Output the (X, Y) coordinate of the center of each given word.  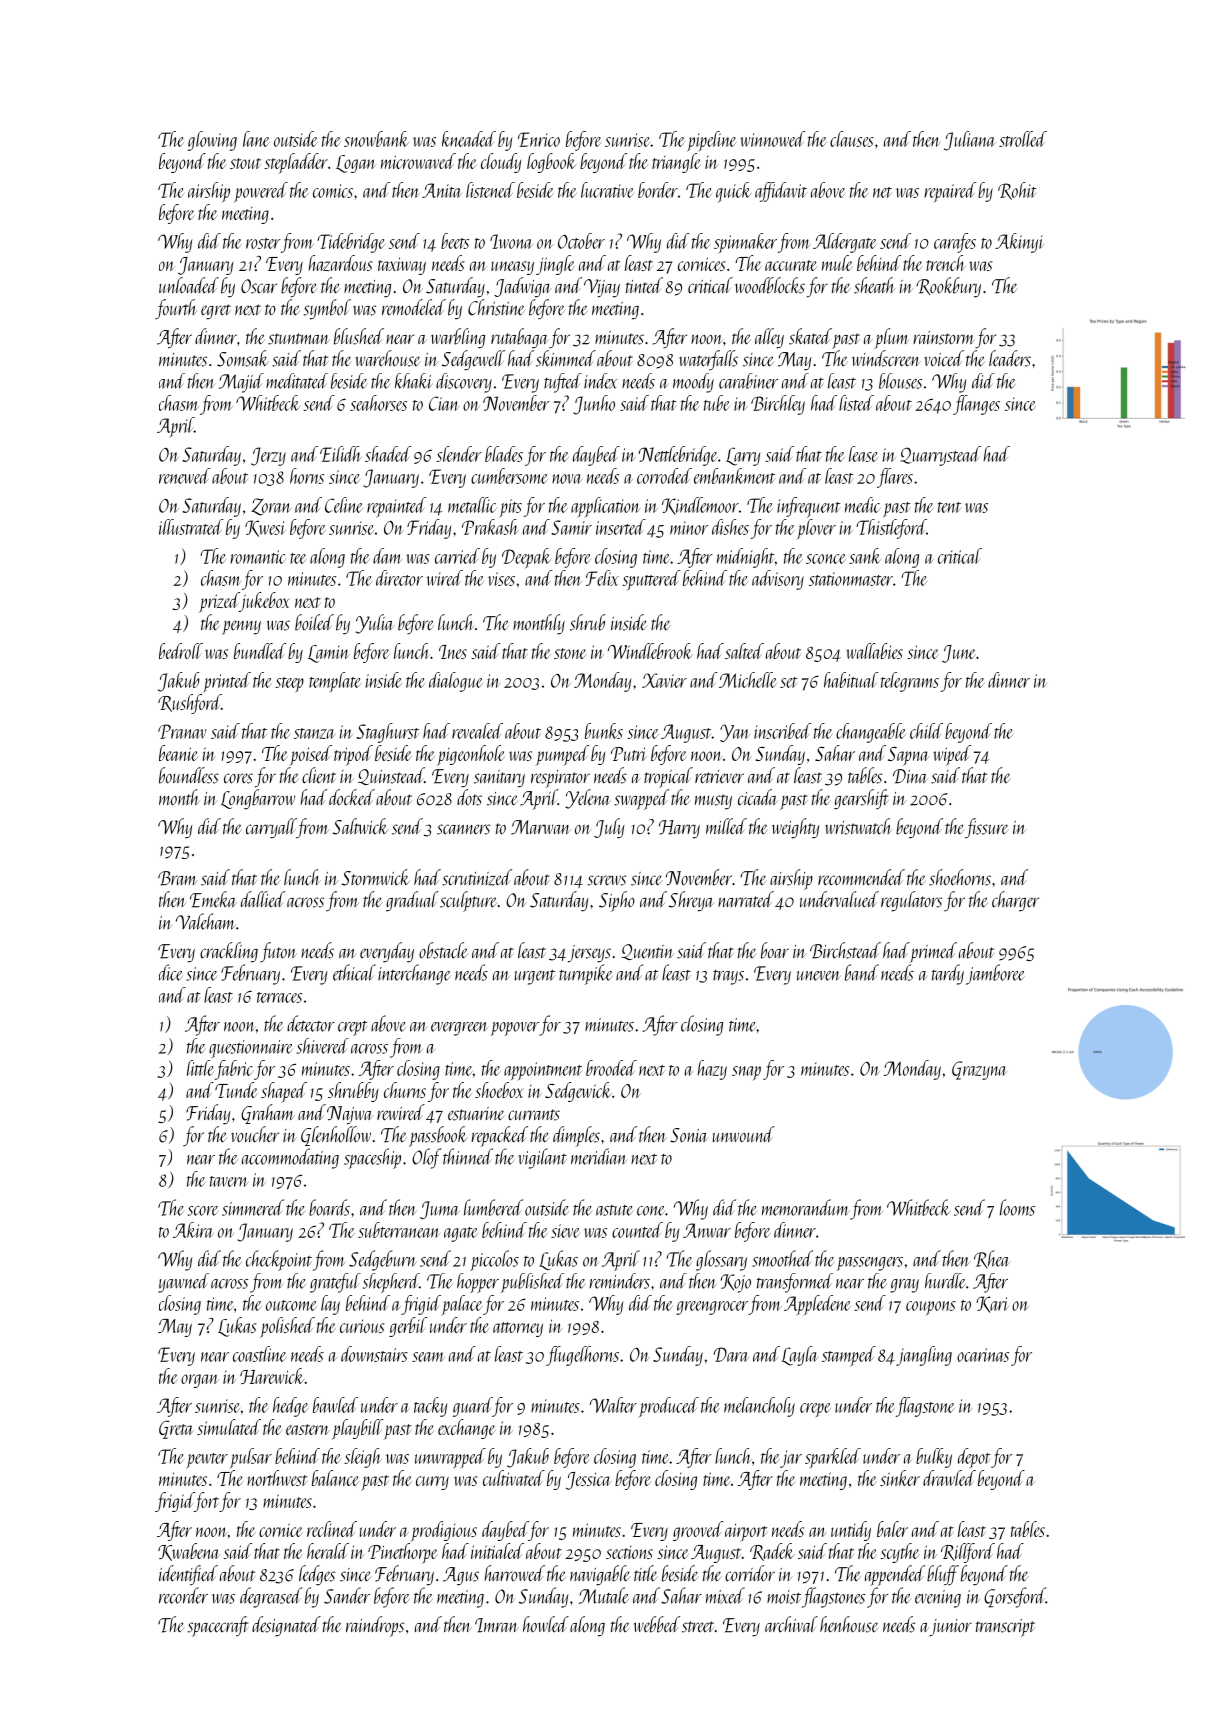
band (862, 972)
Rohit (1017, 191)
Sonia (689, 1135)
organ (200, 1381)
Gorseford (1015, 1597)
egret (216, 312)
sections (629, 1552)
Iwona (511, 241)
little (200, 1068)
